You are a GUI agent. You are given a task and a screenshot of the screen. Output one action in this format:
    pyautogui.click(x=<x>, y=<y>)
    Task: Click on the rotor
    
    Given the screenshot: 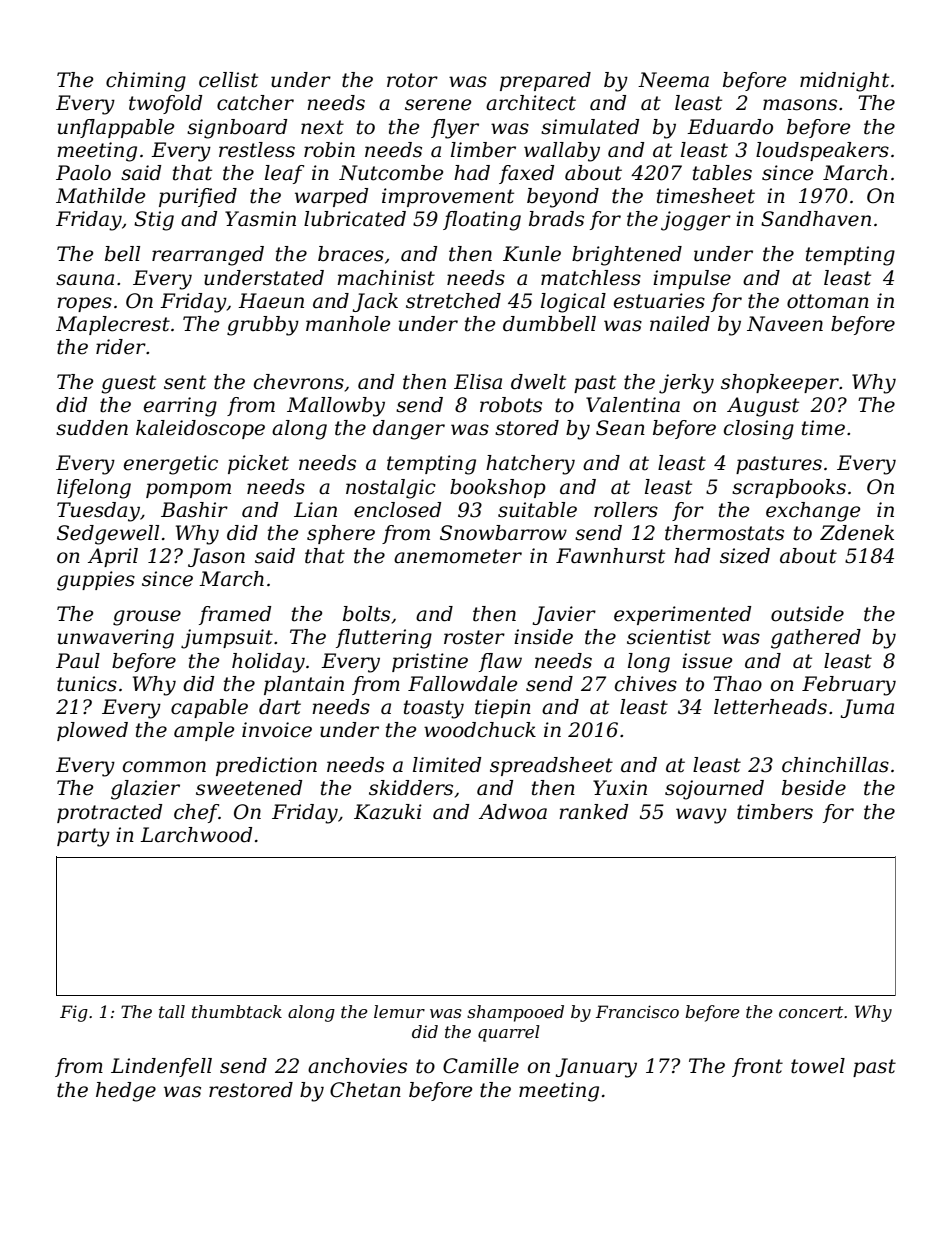 What is the action you would take?
    pyautogui.click(x=412, y=80)
